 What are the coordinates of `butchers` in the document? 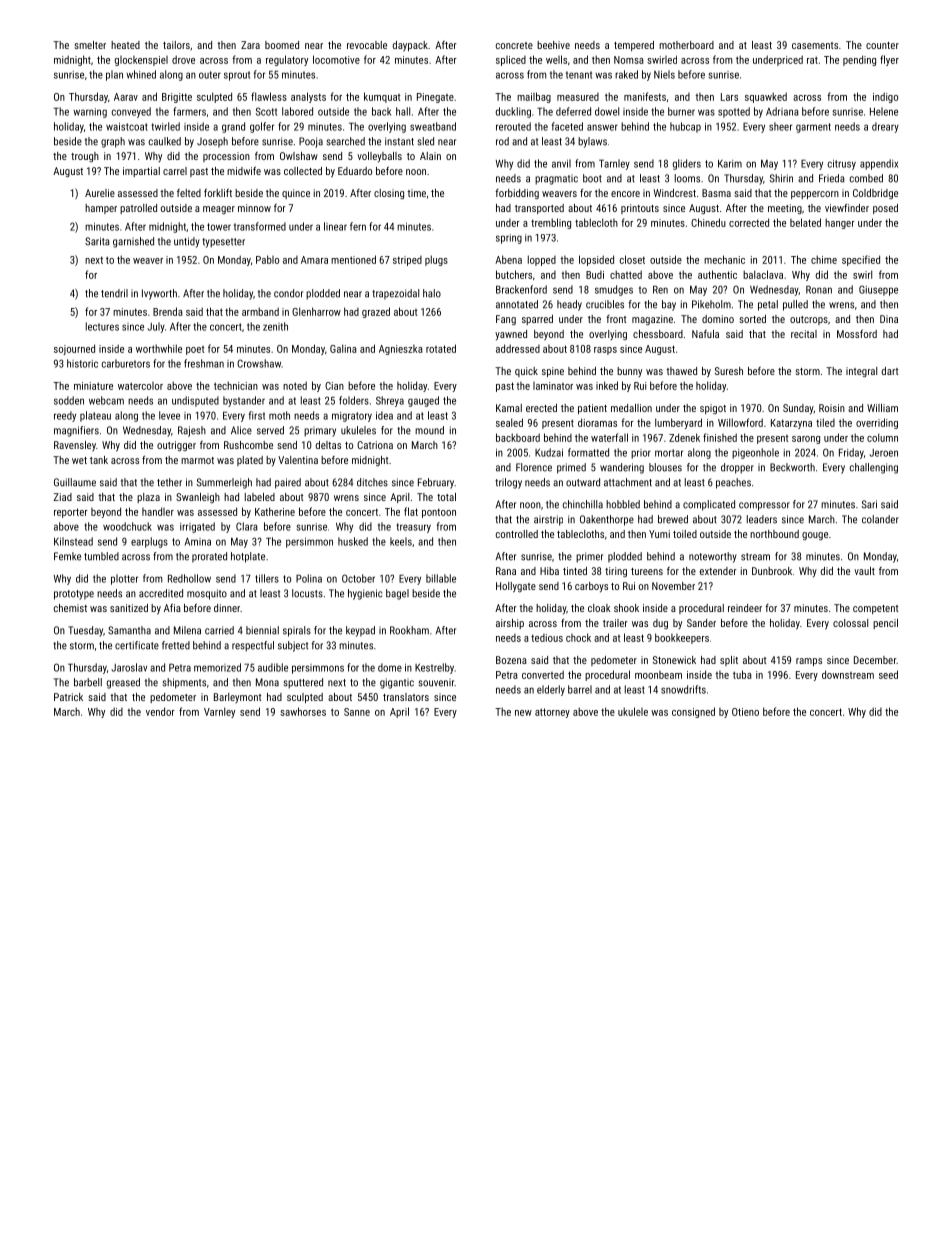 It's located at (514, 274).
